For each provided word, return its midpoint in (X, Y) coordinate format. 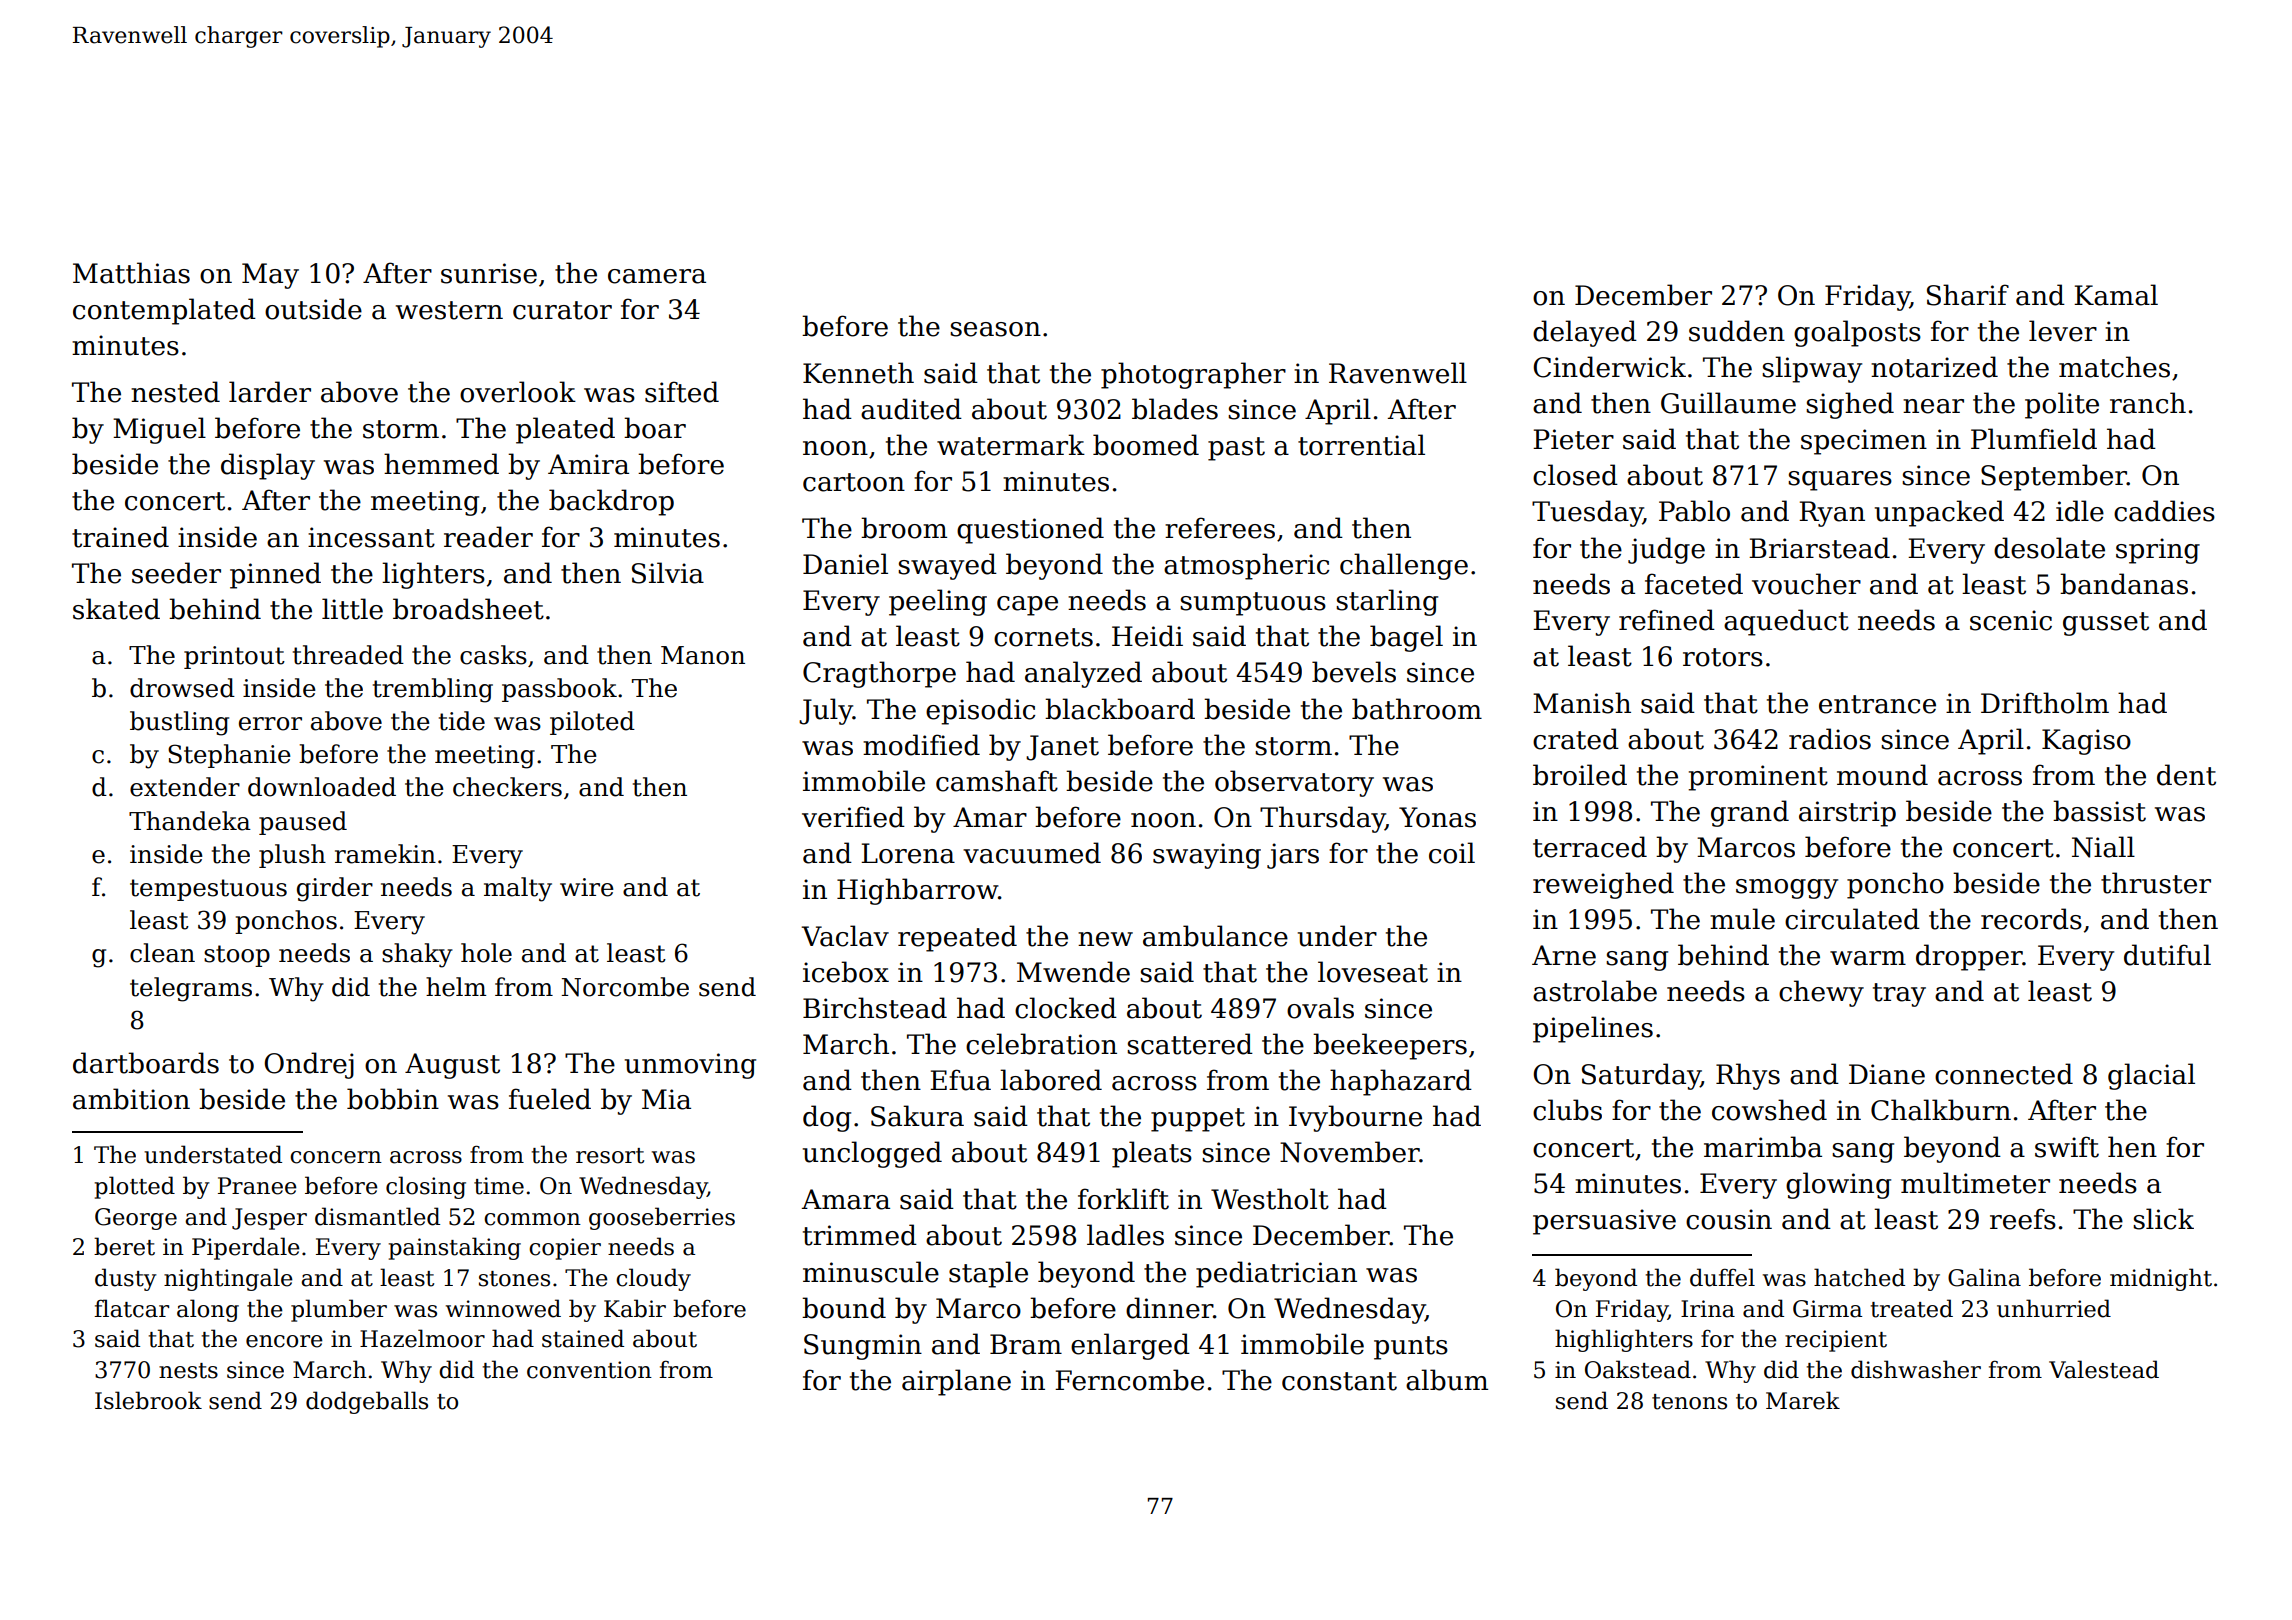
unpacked (1939, 513)
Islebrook (148, 1400)
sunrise (489, 273)
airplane (956, 1382)
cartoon (854, 482)
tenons (1689, 1402)
